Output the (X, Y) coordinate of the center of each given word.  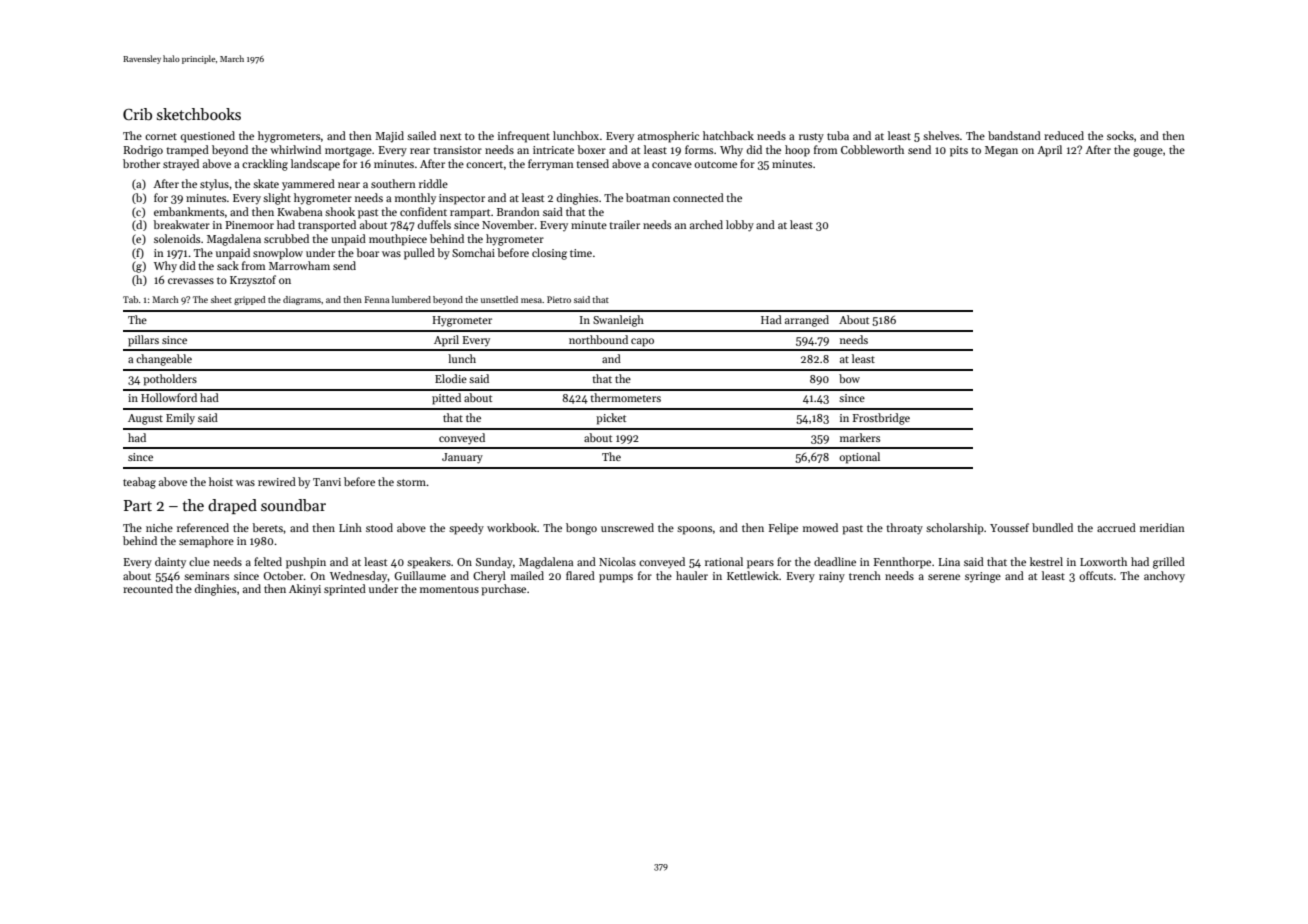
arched (706, 224)
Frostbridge (881, 419)
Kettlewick (753, 575)
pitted (446, 399)
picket (611, 419)
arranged (807, 321)
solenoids (177, 238)
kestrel (1046, 561)
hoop (797, 151)
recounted (148, 588)
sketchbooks (199, 114)
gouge (1148, 152)
